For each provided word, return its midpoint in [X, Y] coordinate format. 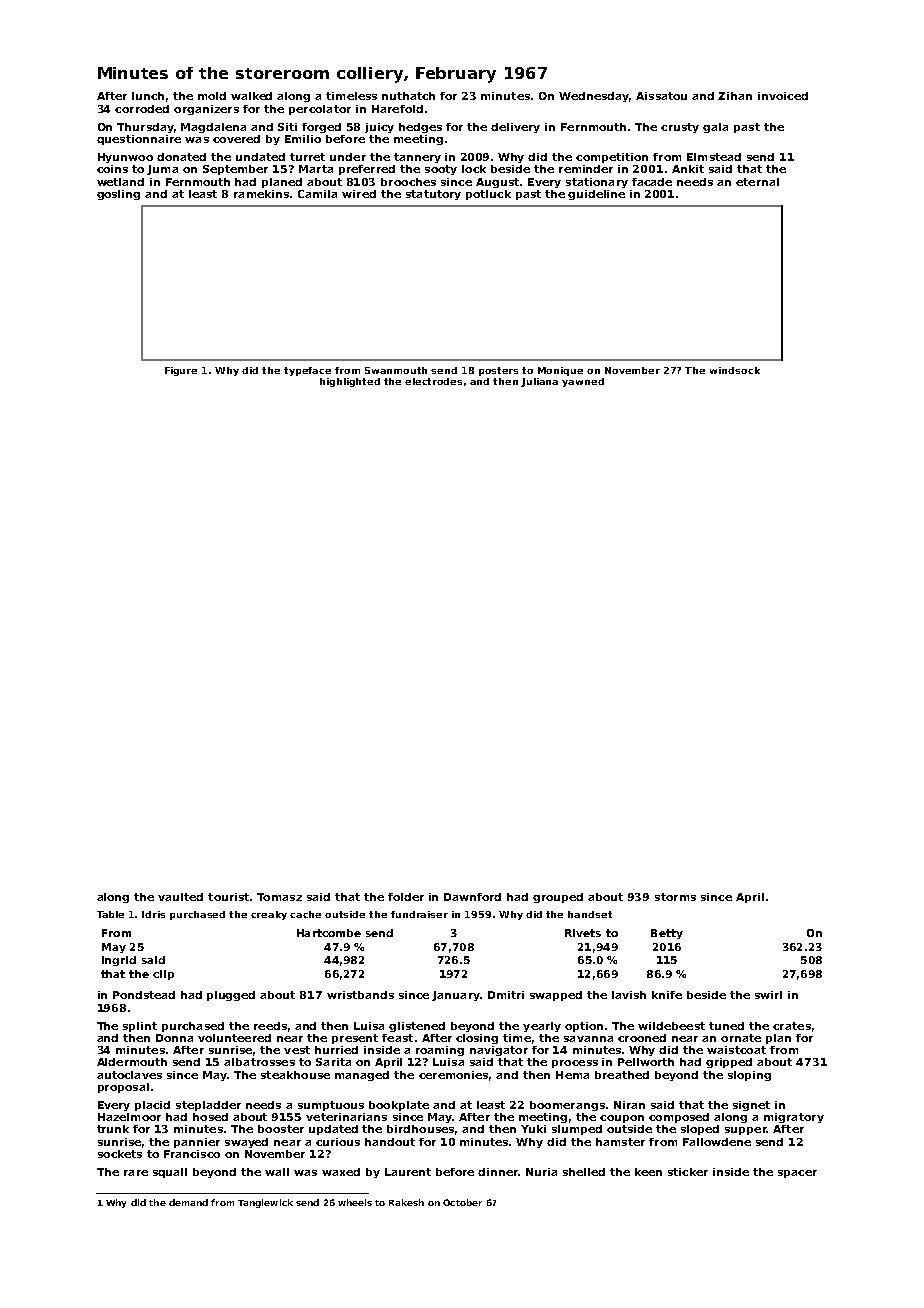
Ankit [688, 169]
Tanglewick [265, 1203]
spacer [797, 1174]
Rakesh [406, 1202]
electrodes [433, 381]
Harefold [397, 109]
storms [675, 897]
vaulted [180, 897]
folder [406, 897]
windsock [735, 370]
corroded [142, 109]
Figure [181, 371]
